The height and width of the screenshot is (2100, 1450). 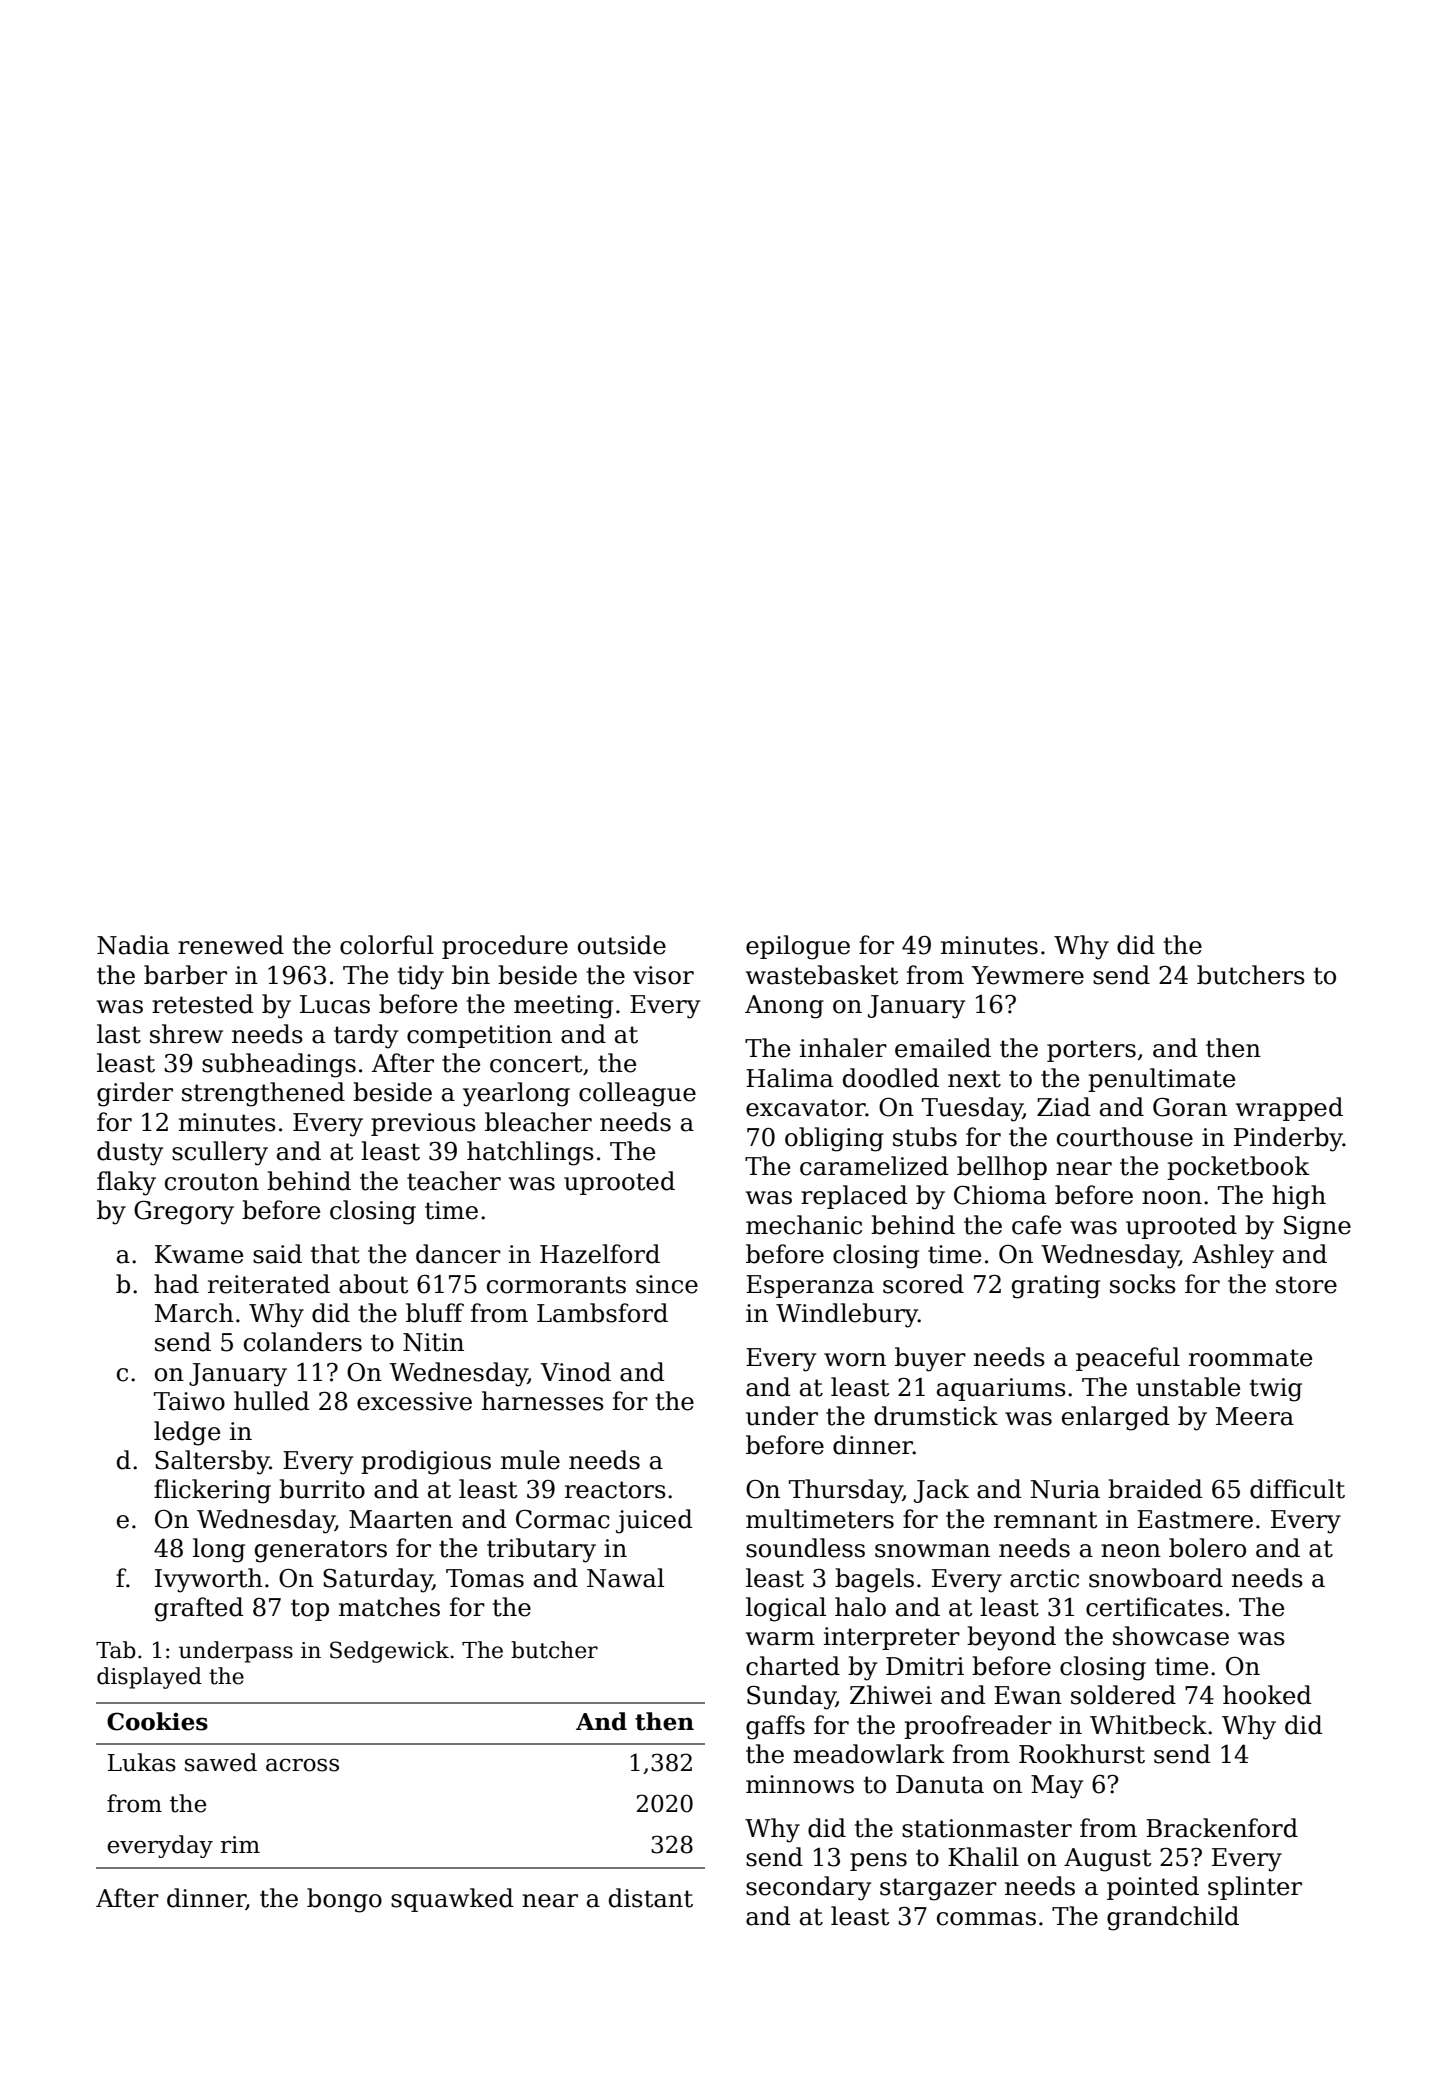 I want to click on certificates, so click(x=1154, y=1607).
